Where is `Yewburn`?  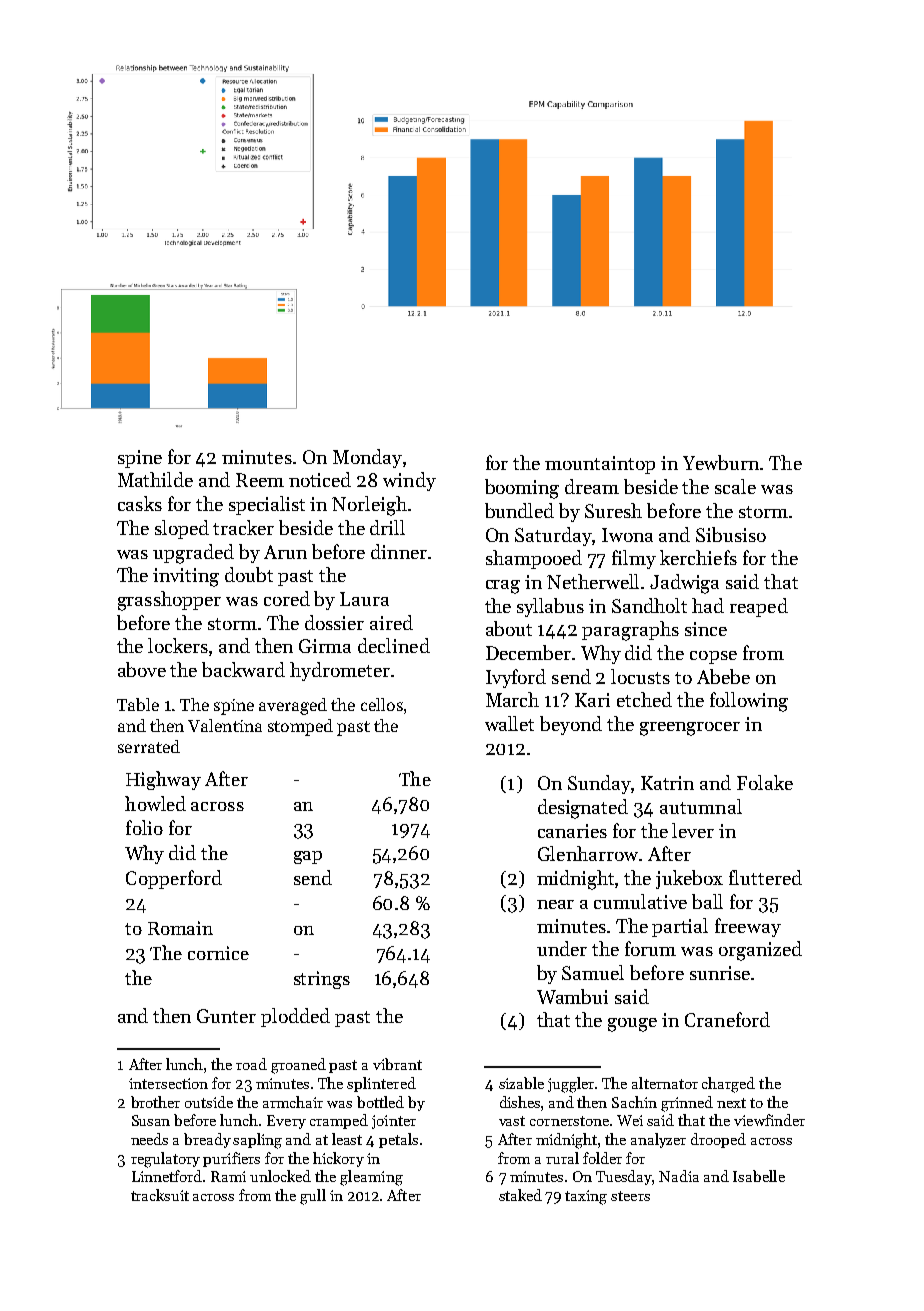 Yewburn is located at coordinates (721, 462).
